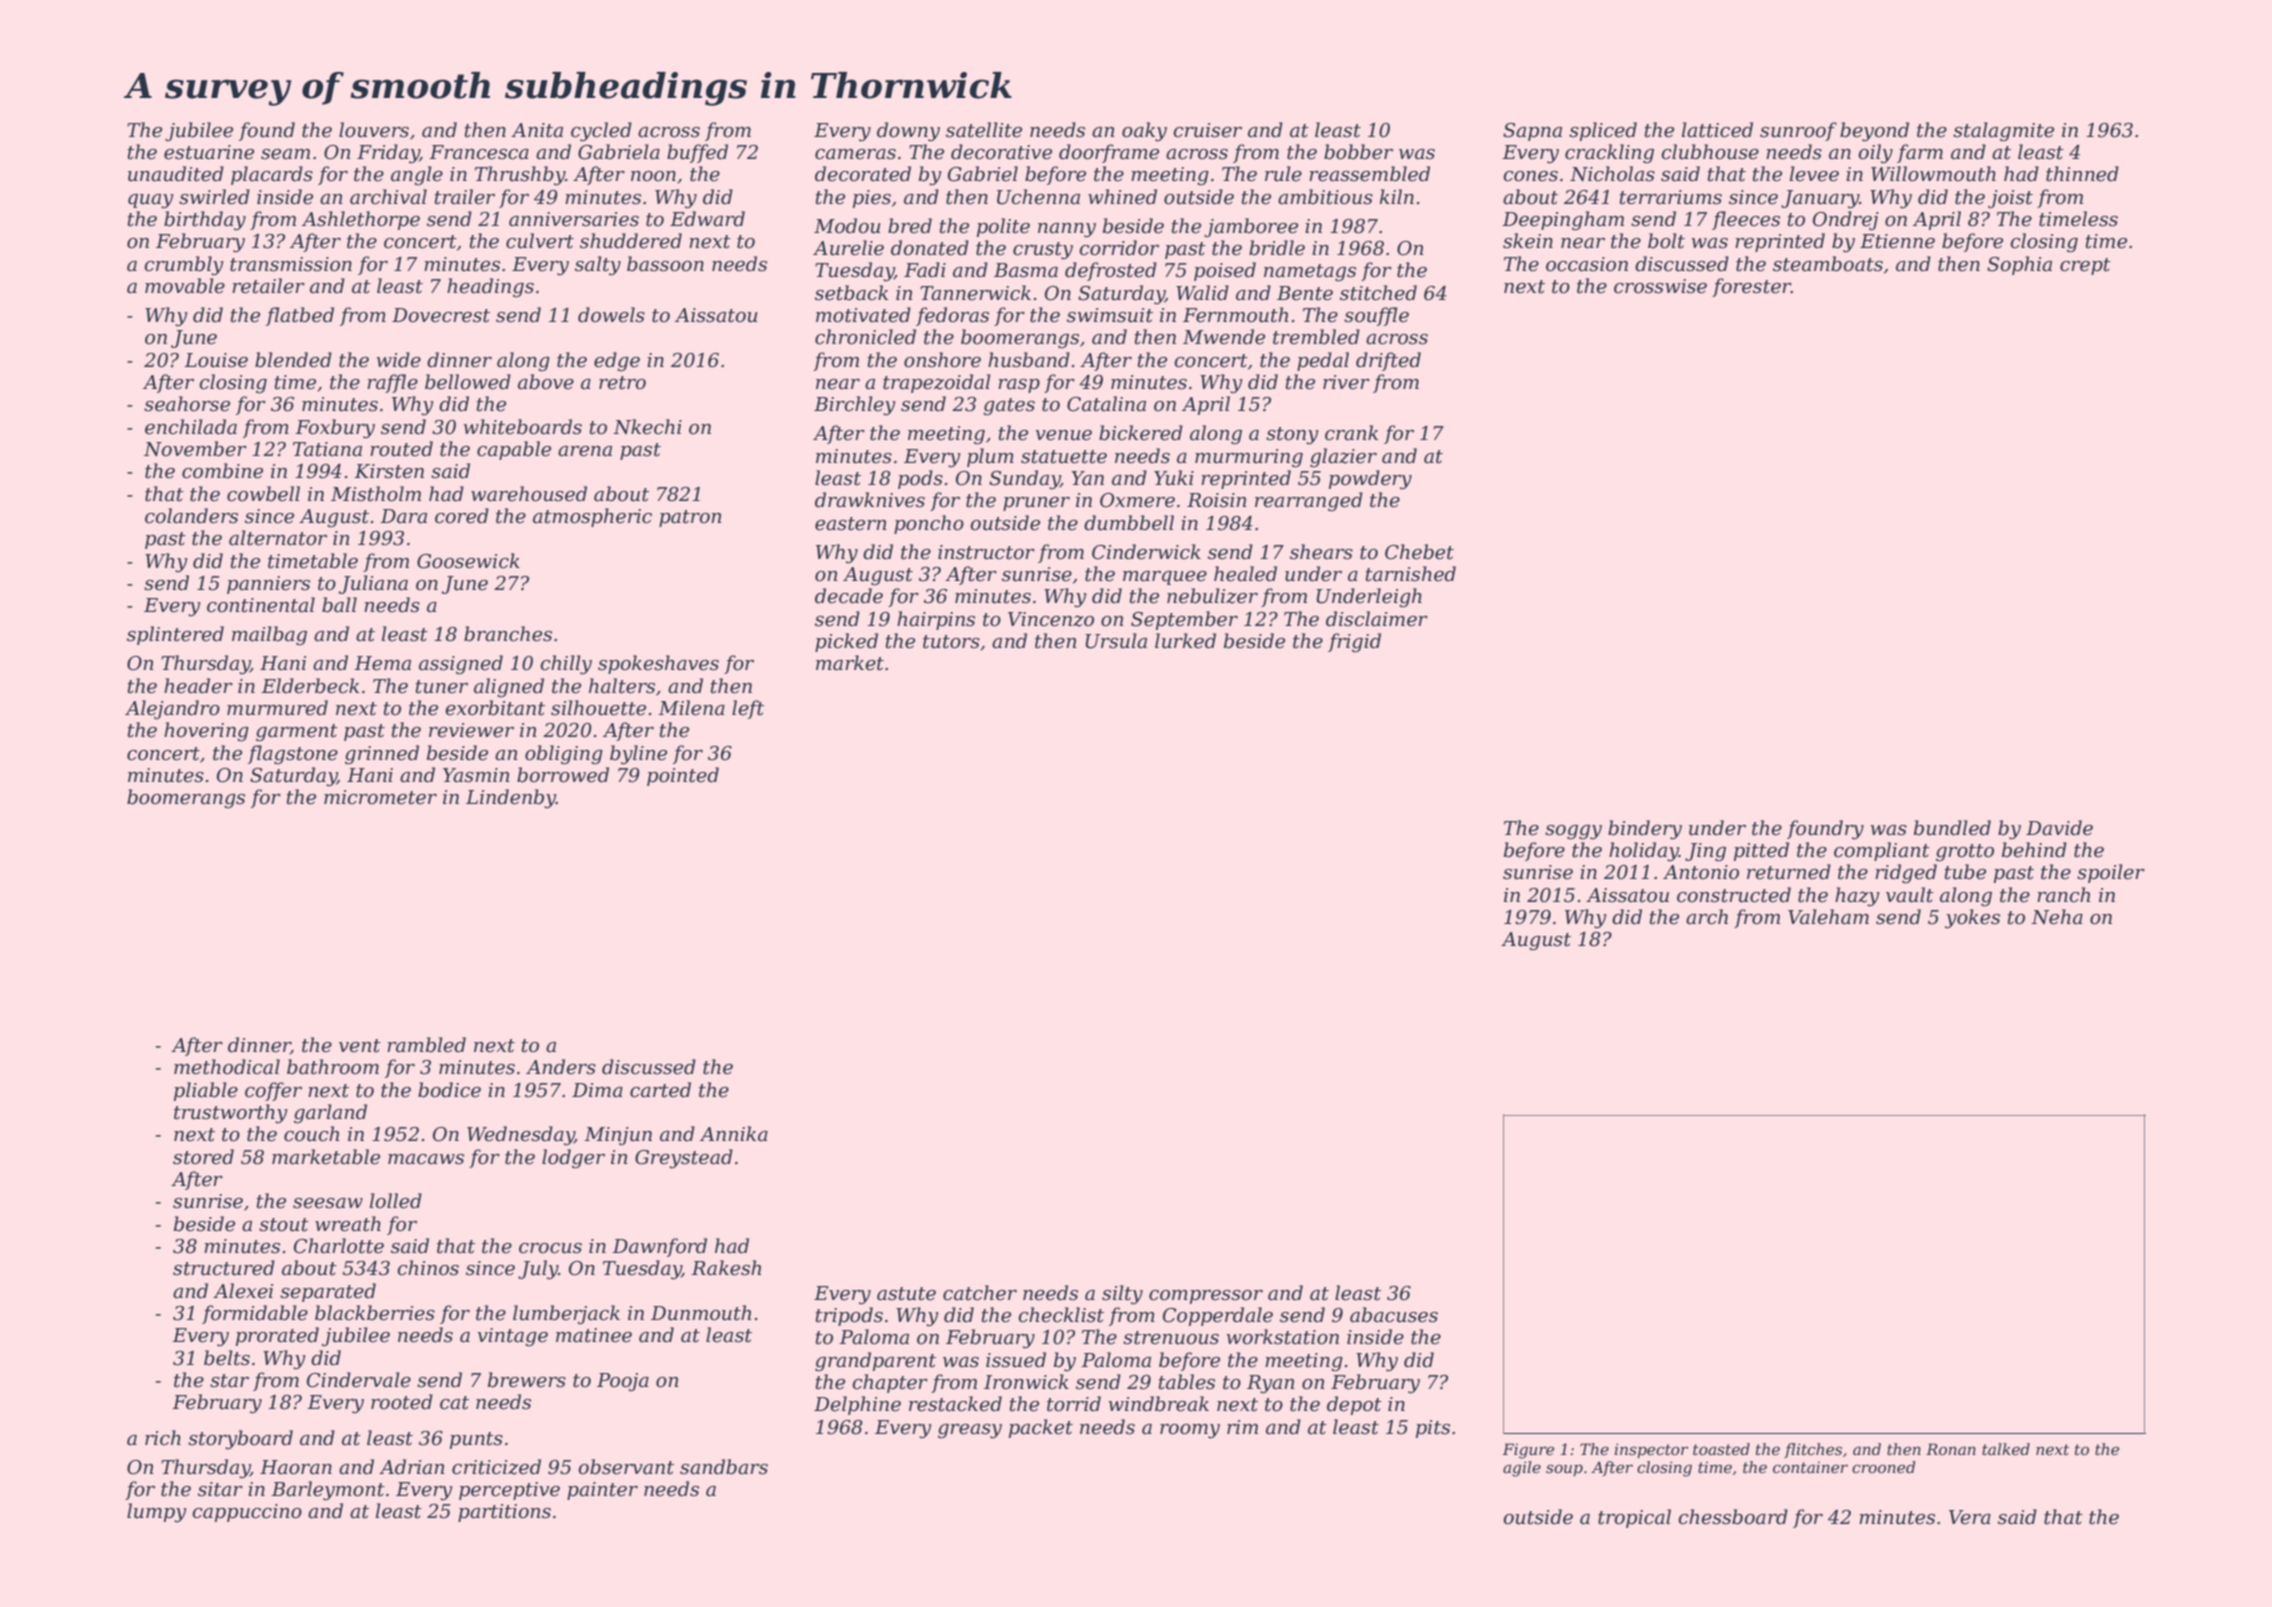 This document has height=1607, width=2272. What do you see at coordinates (855, 406) in the document?
I see `Birchley` at bounding box center [855, 406].
